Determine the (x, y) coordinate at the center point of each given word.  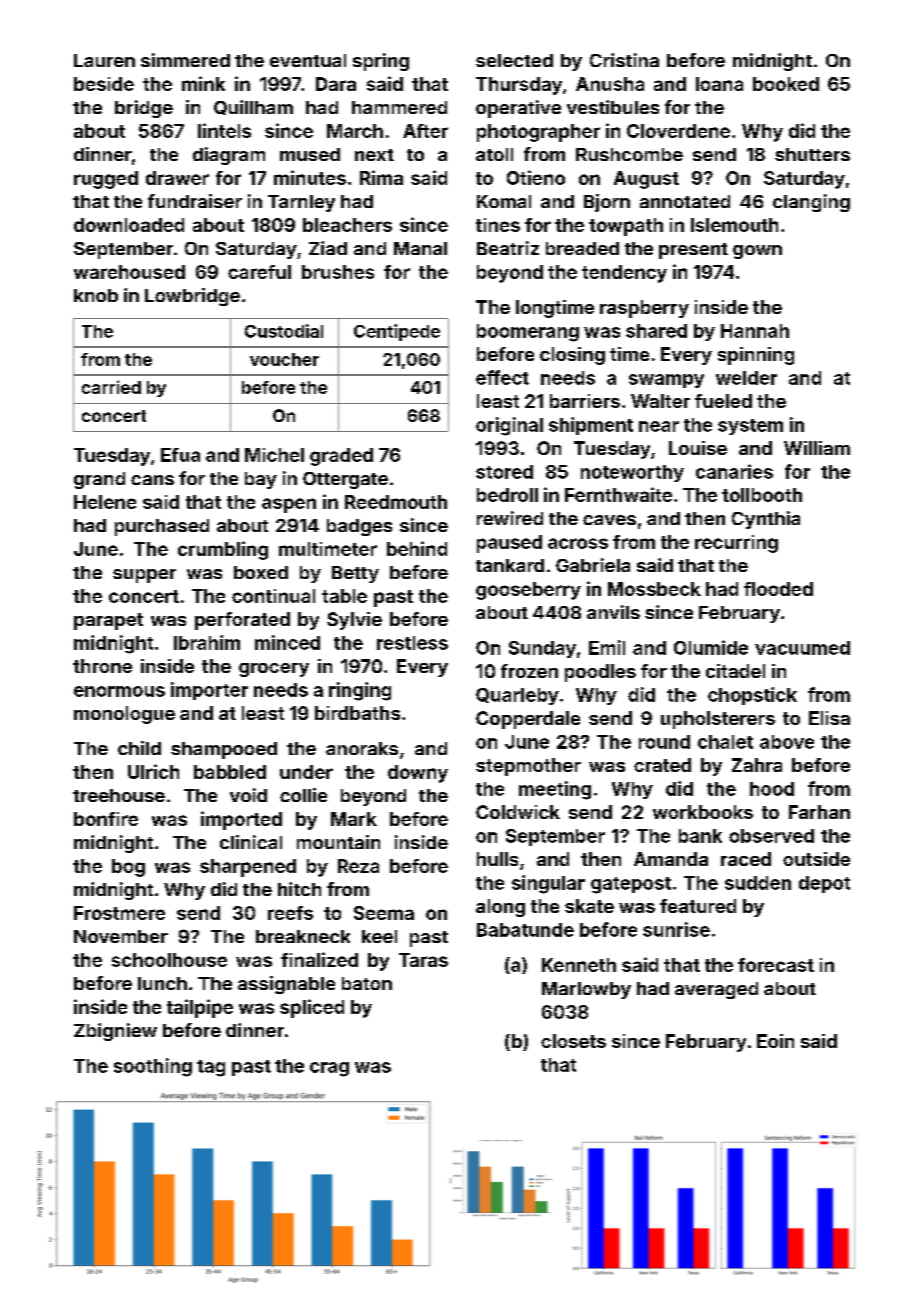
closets (573, 1041)
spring (381, 62)
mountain (338, 842)
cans (152, 480)
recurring (736, 544)
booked (786, 84)
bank (700, 836)
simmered (185, 60)
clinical (251, 842)
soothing (153, 1067)
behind (417, 548)
